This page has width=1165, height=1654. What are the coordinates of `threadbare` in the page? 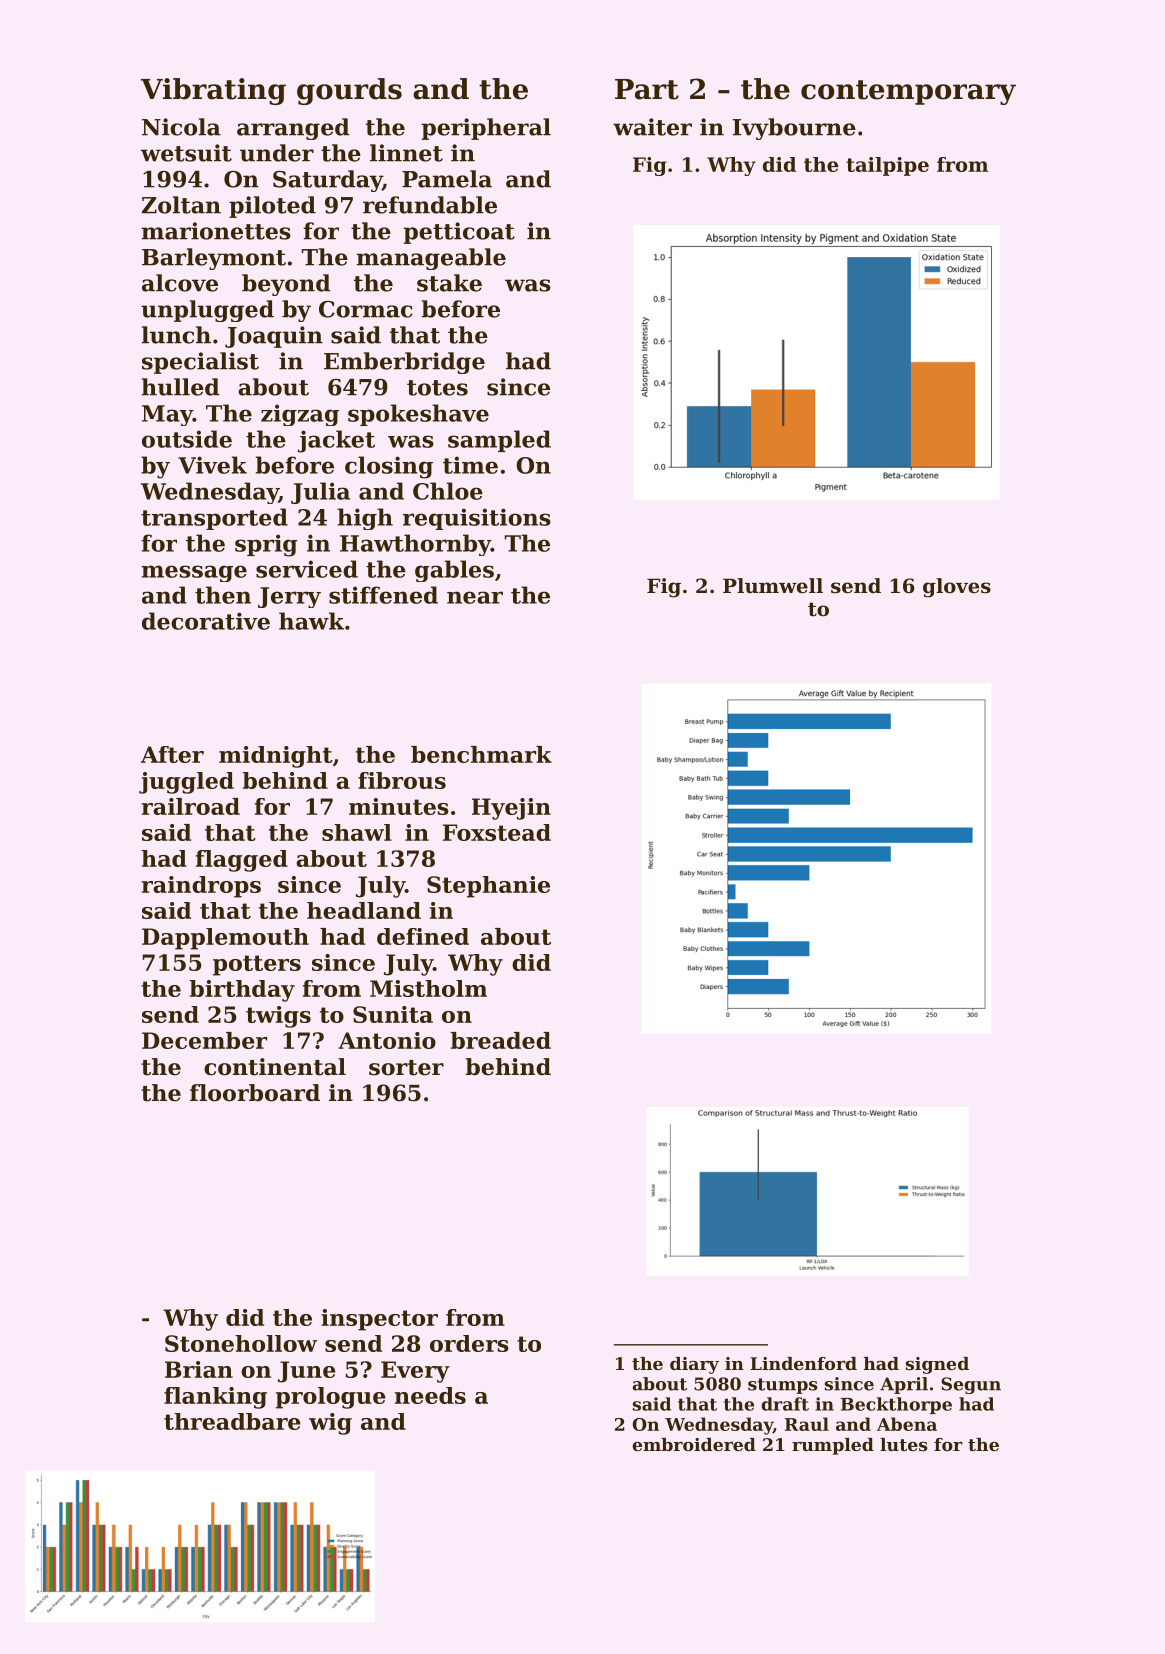 It's located at (232, 1421).
